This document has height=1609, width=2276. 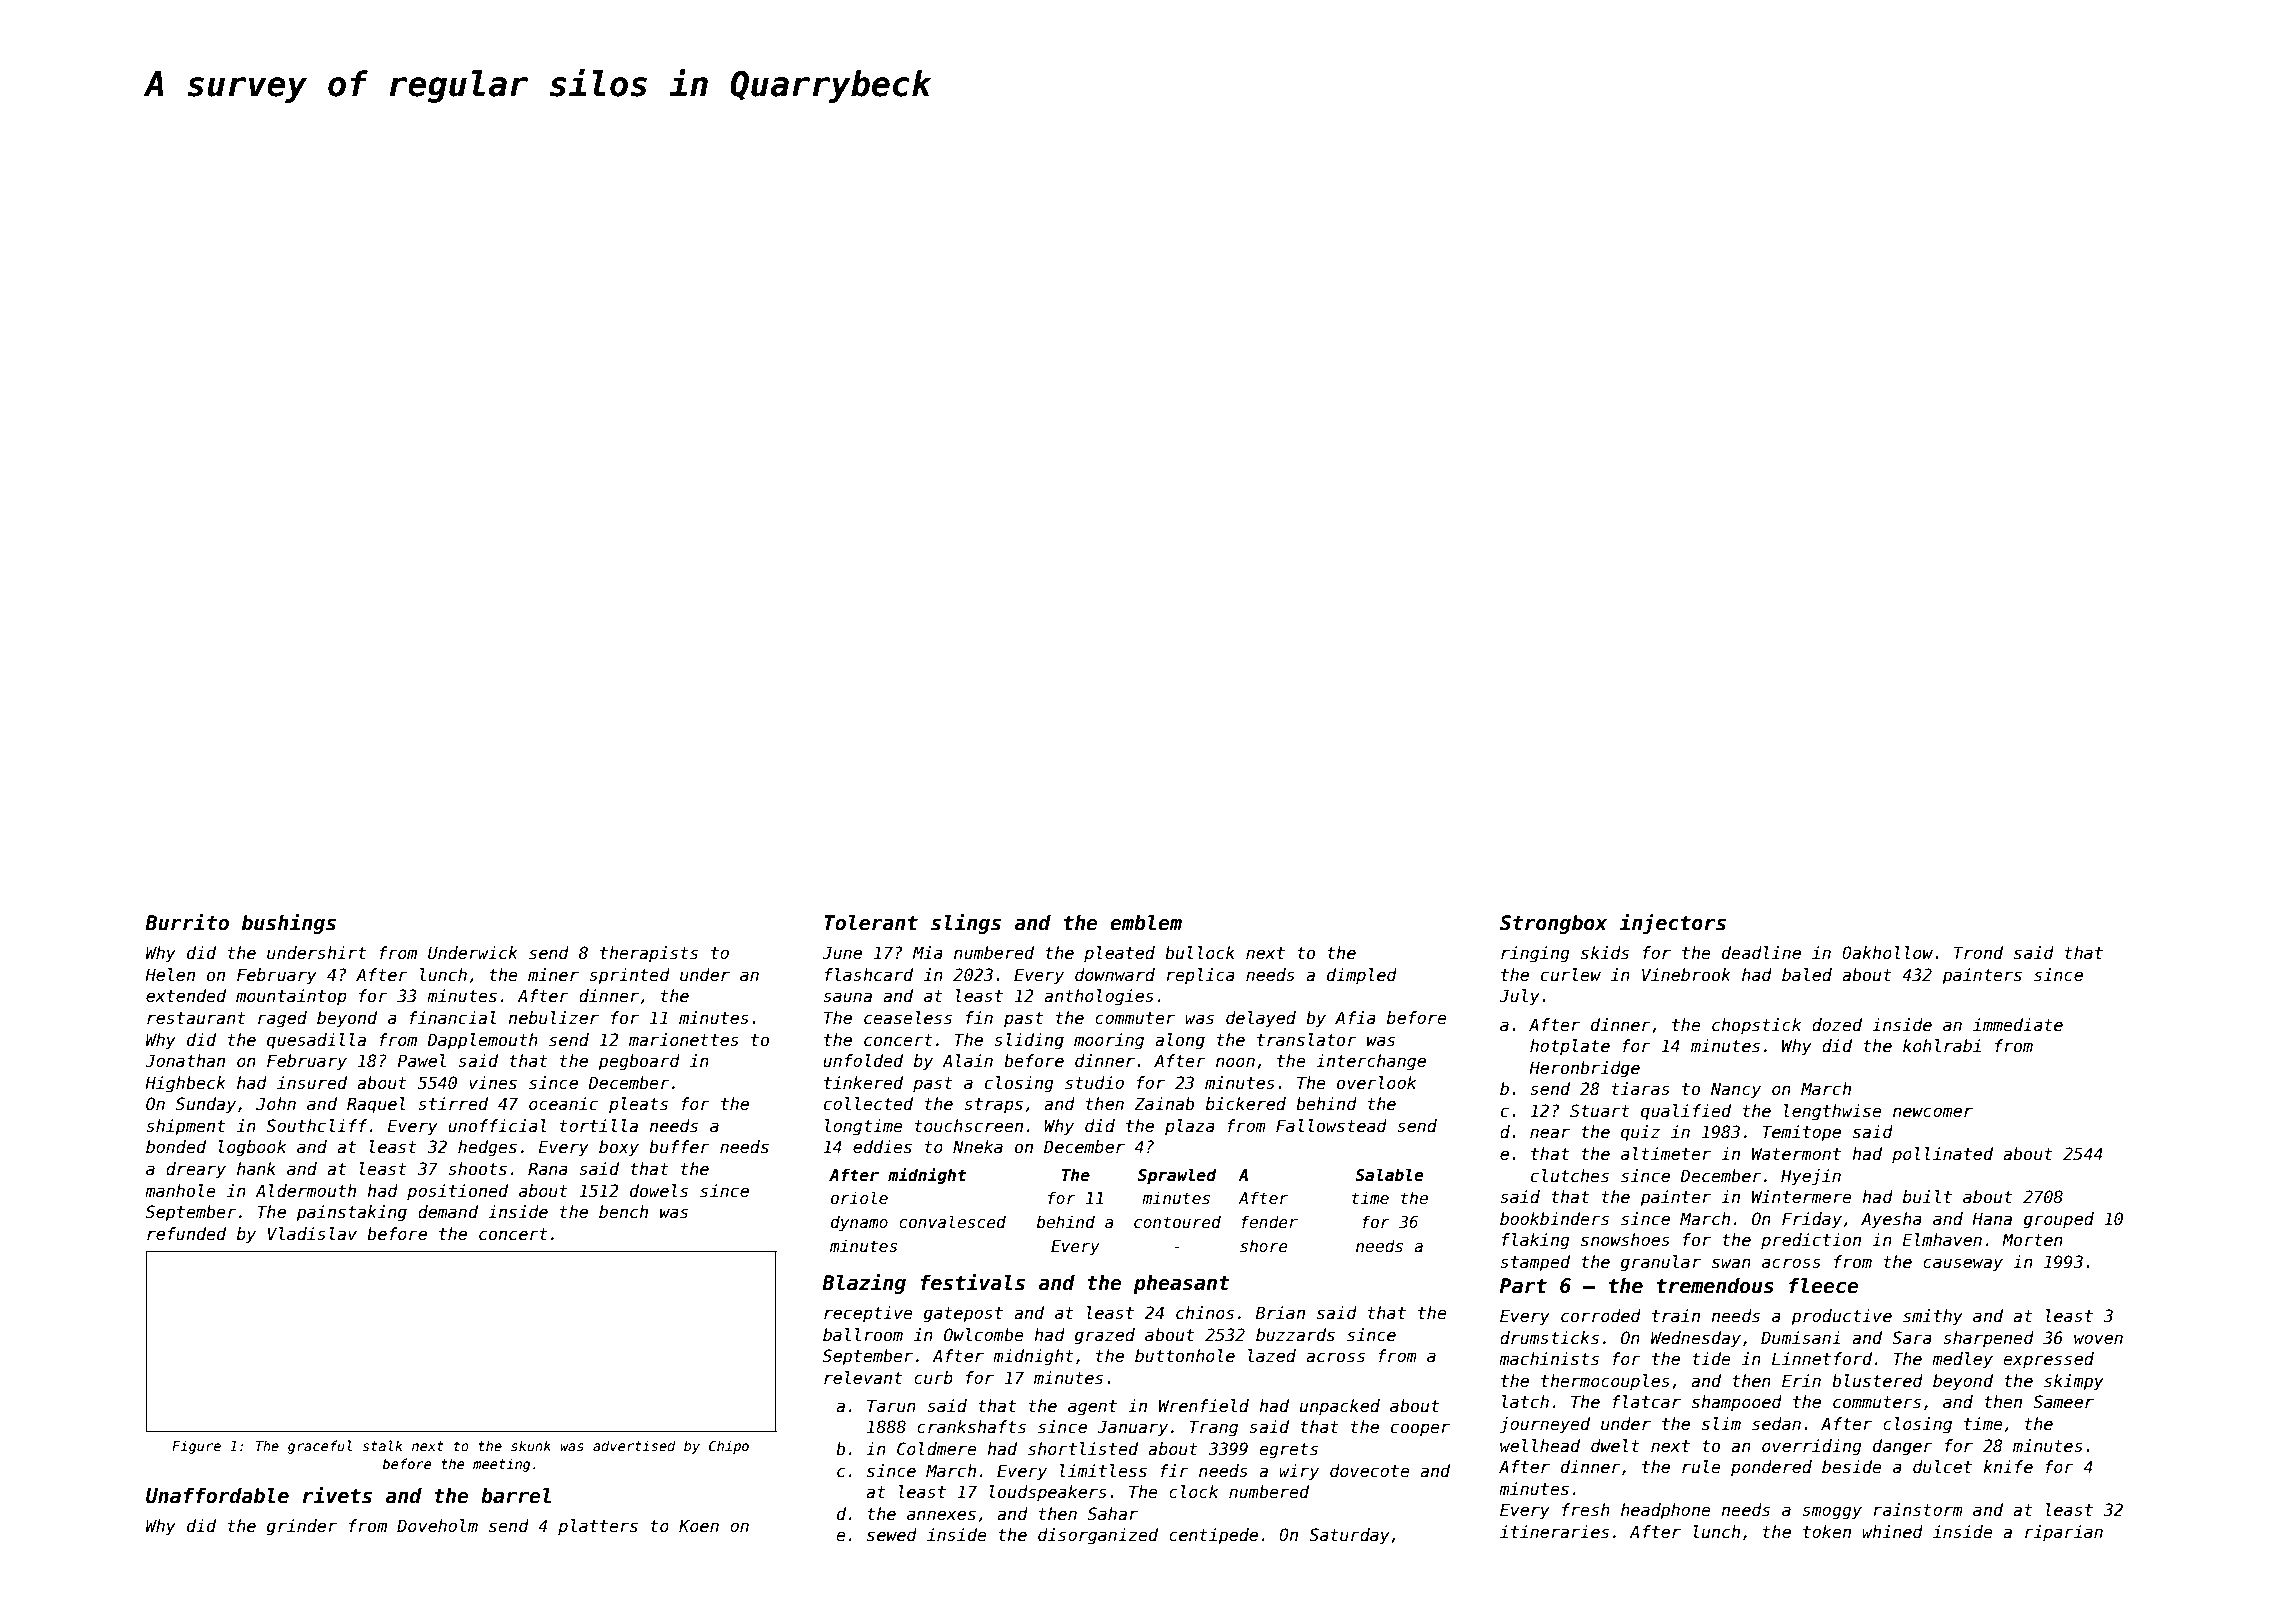 What do you see at coordinates (186, 1234) in the document?
I see `refunded` at bounding box center [186, 1234].
